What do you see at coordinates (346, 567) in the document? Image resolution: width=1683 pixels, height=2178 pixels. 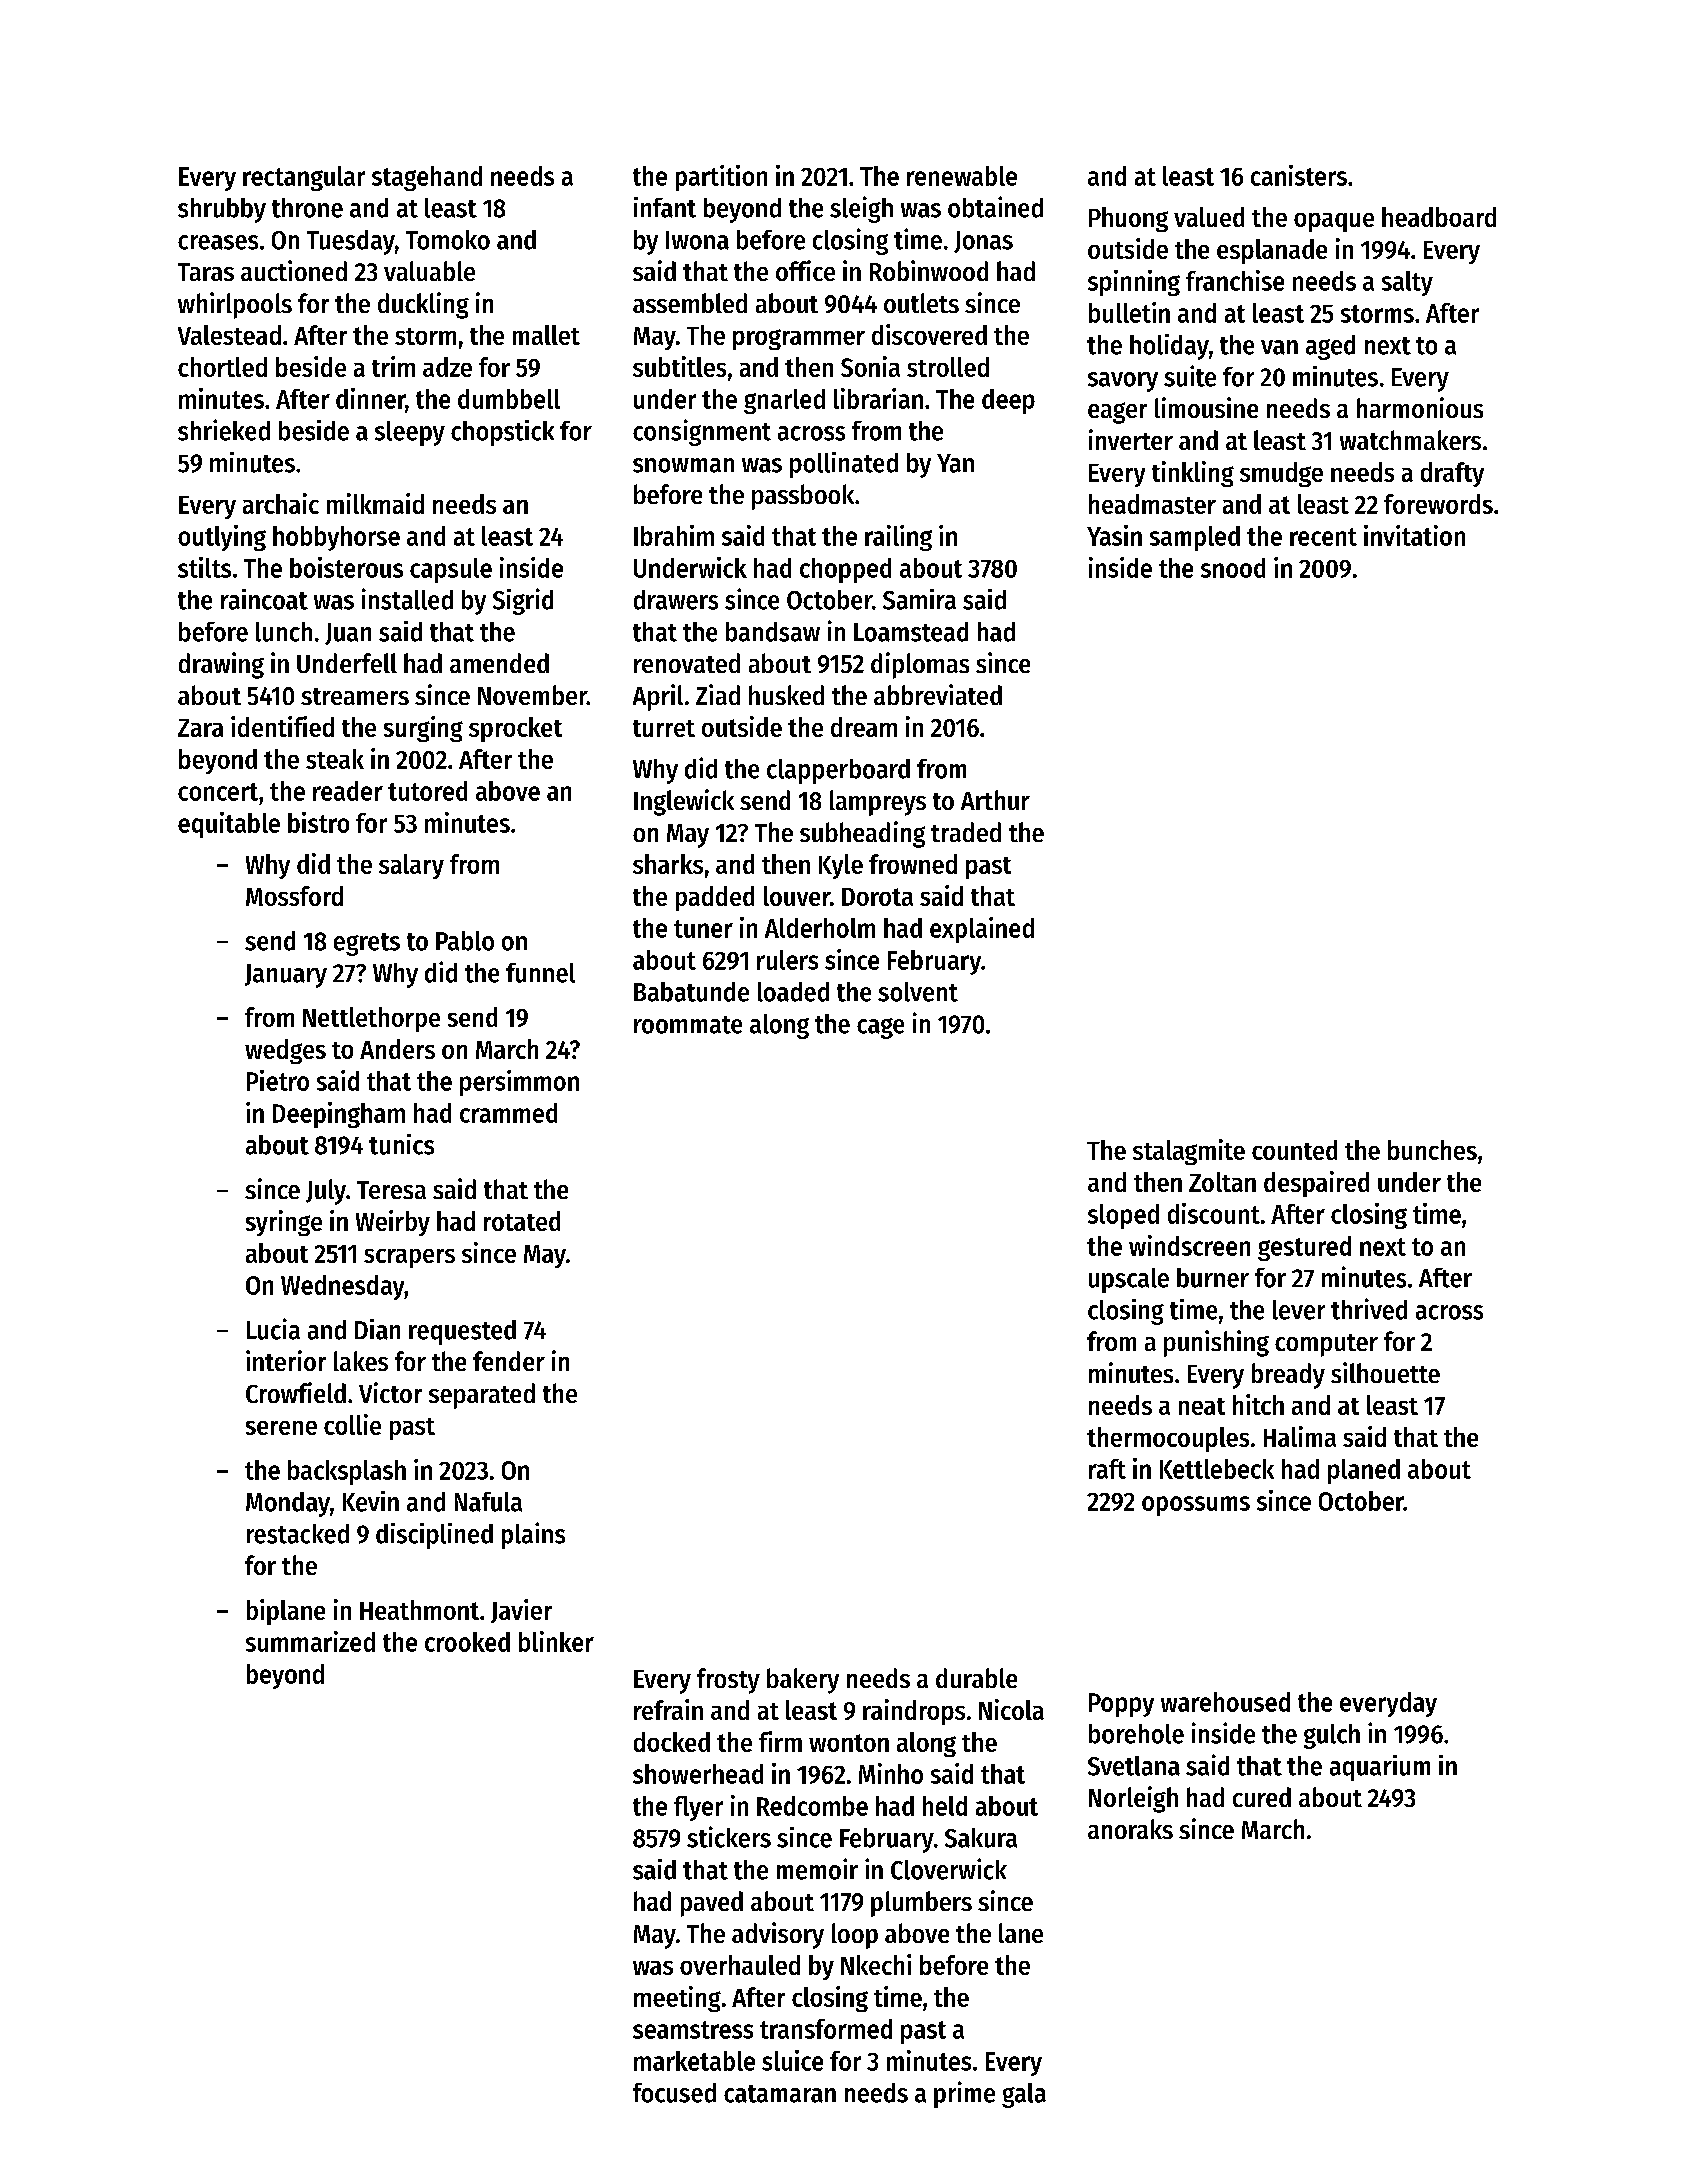 I see `boisterous` at bounding box center [346, 567].
